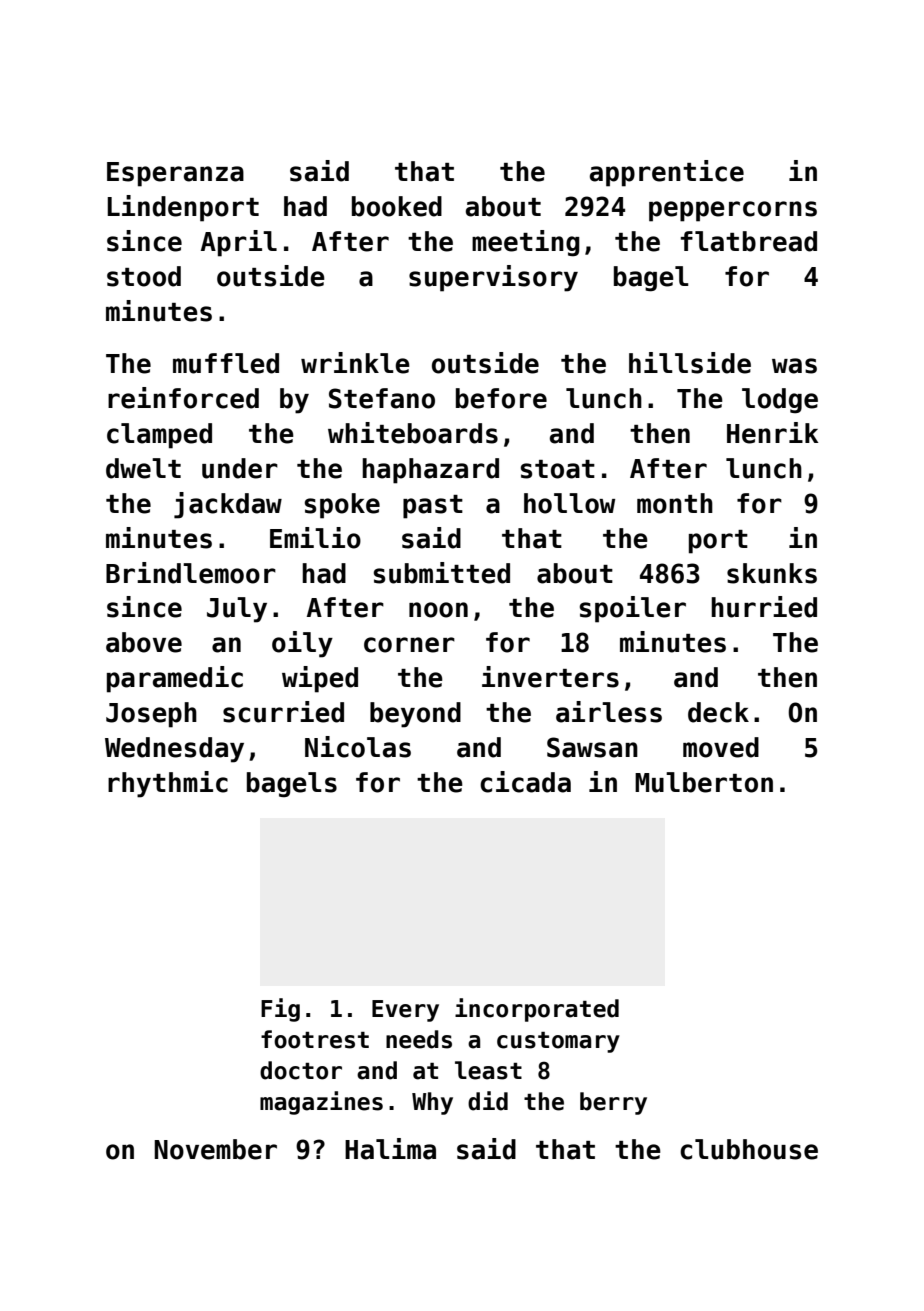 This screenshot has width=924, height=1311. Describe the element at coordinates (569, 503) in the screenshot. I see `hollow` at that location.
